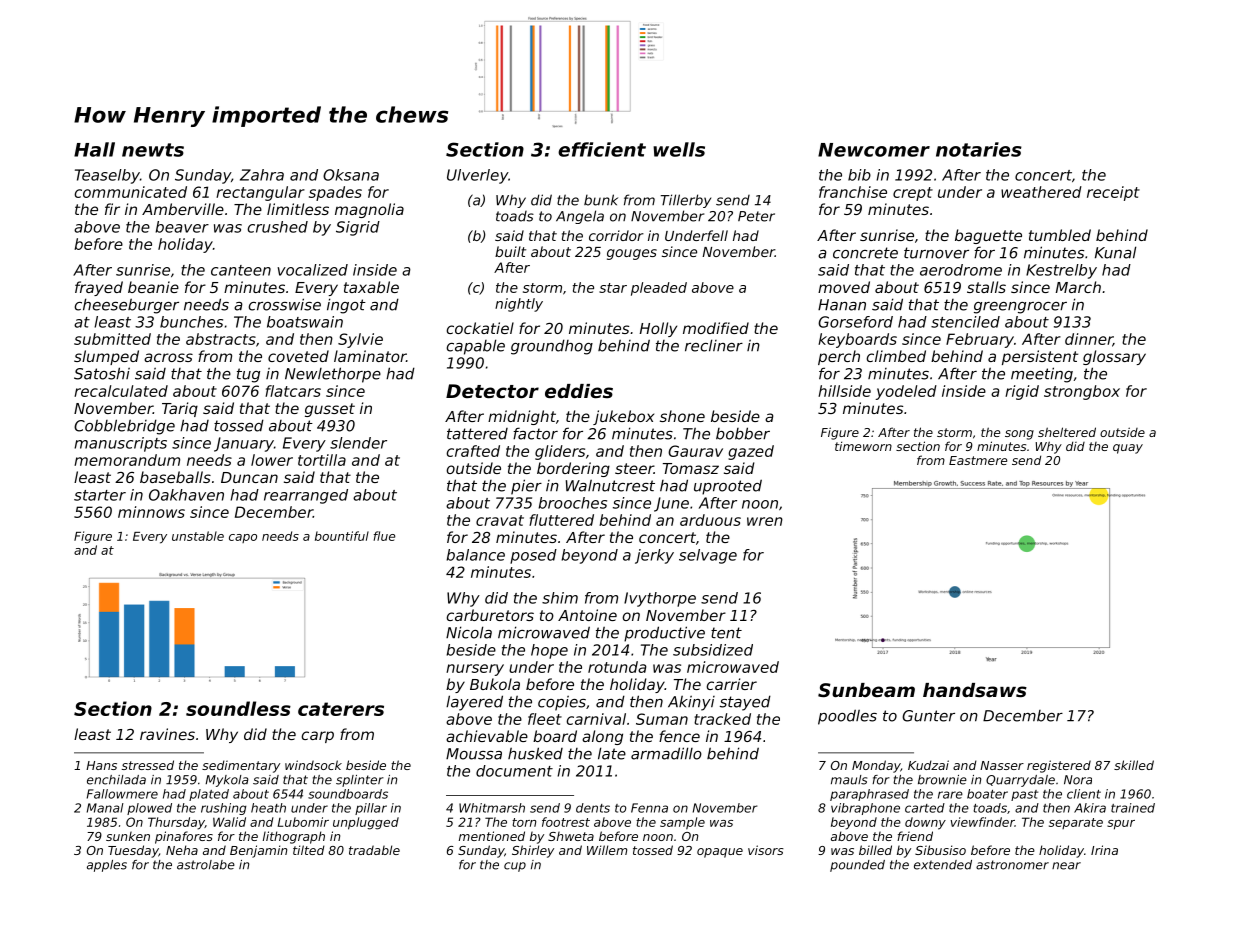 This document has height=952, width=1233. What do you see at coordinates (587, 615) in the document?
I see `Antoine` at bounding box center [587, 615].
